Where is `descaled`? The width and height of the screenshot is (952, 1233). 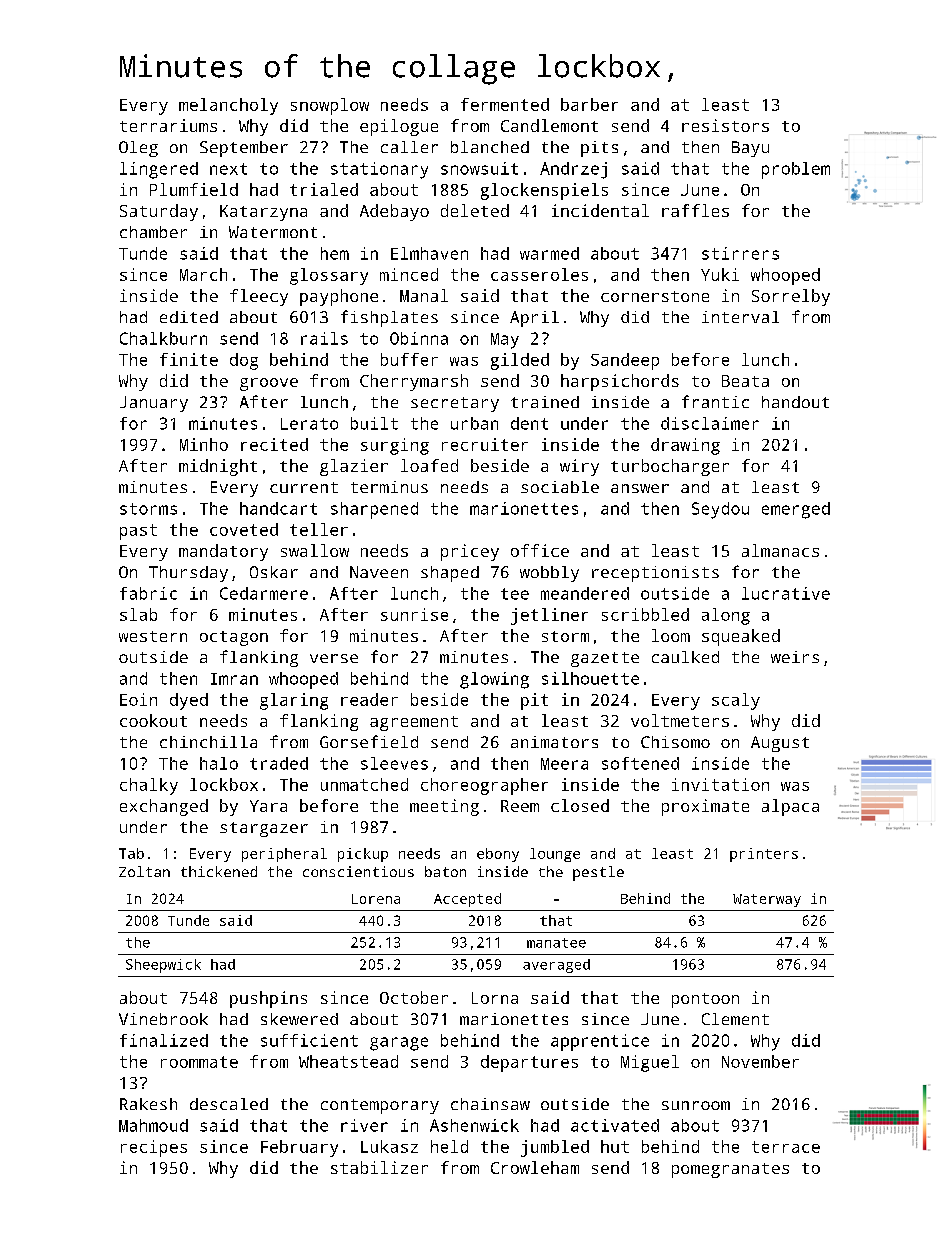 descaled is located at coordinates (229, 1104).
